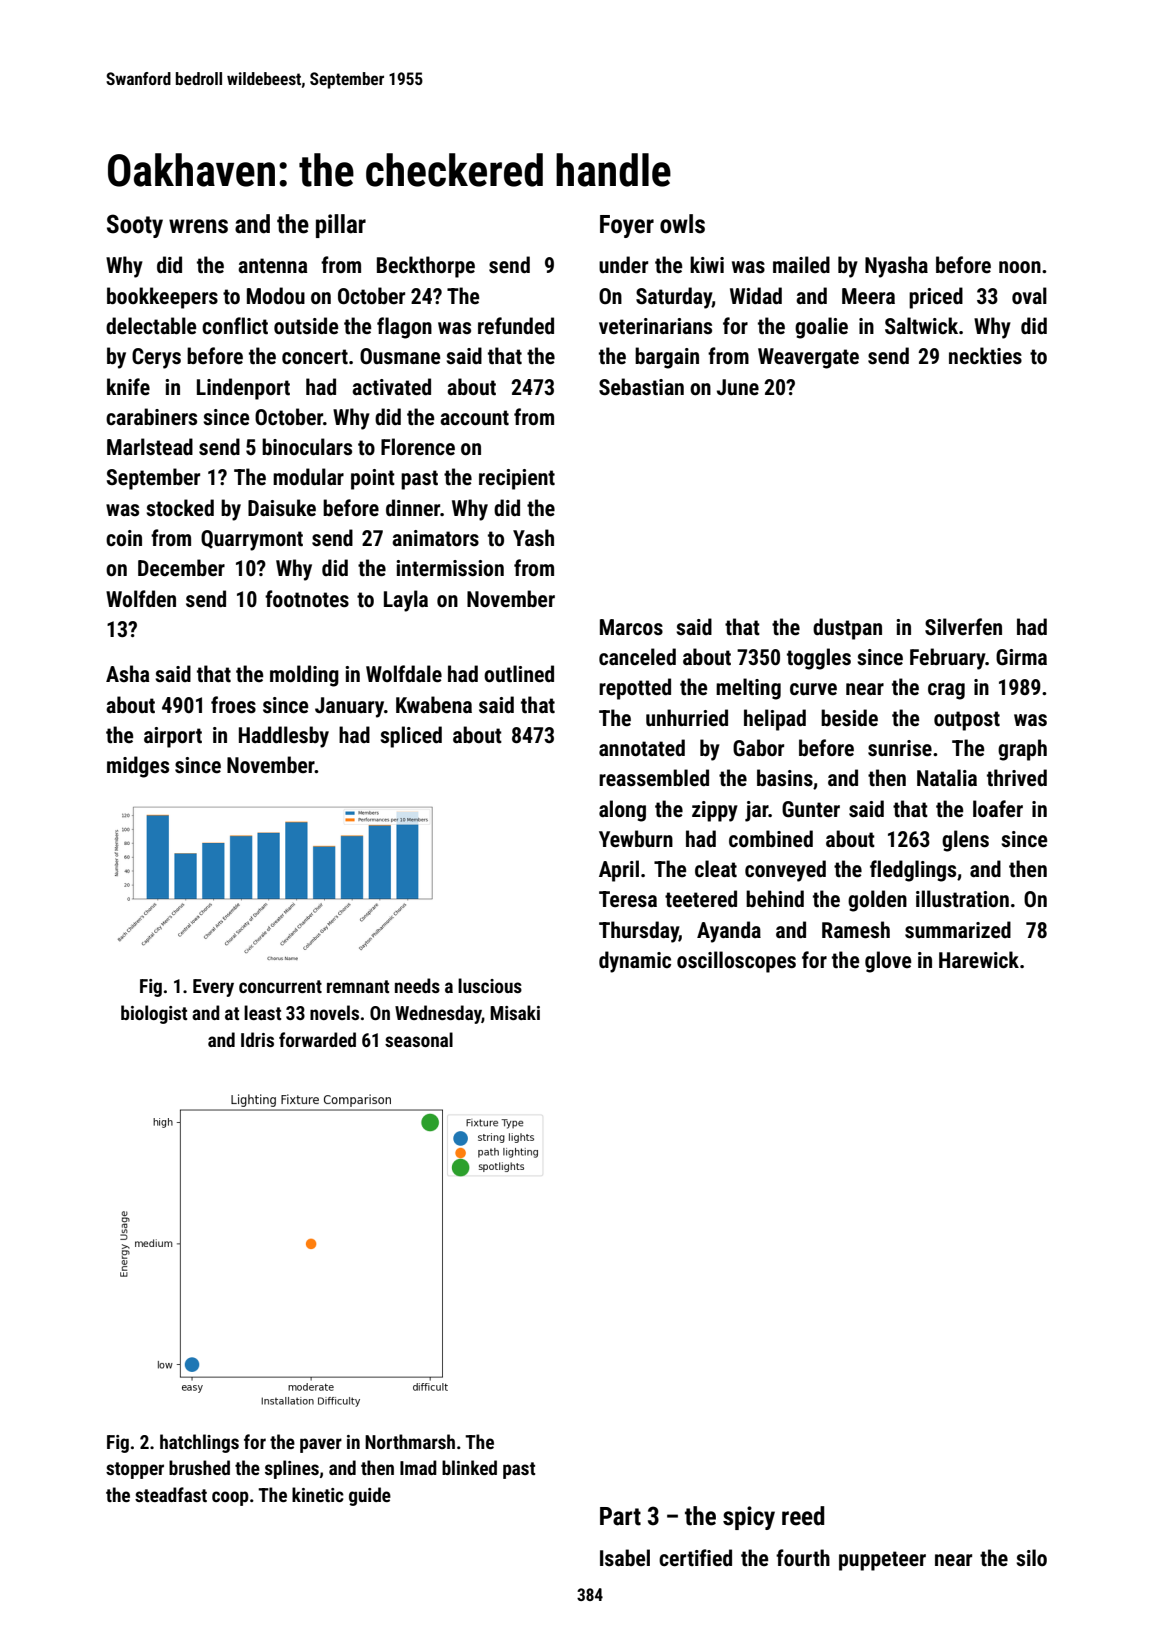  What do you see at coordinates (736, 962) in the screenshot?
I see `oscilloscopes` at bounding box center [736, 962].
